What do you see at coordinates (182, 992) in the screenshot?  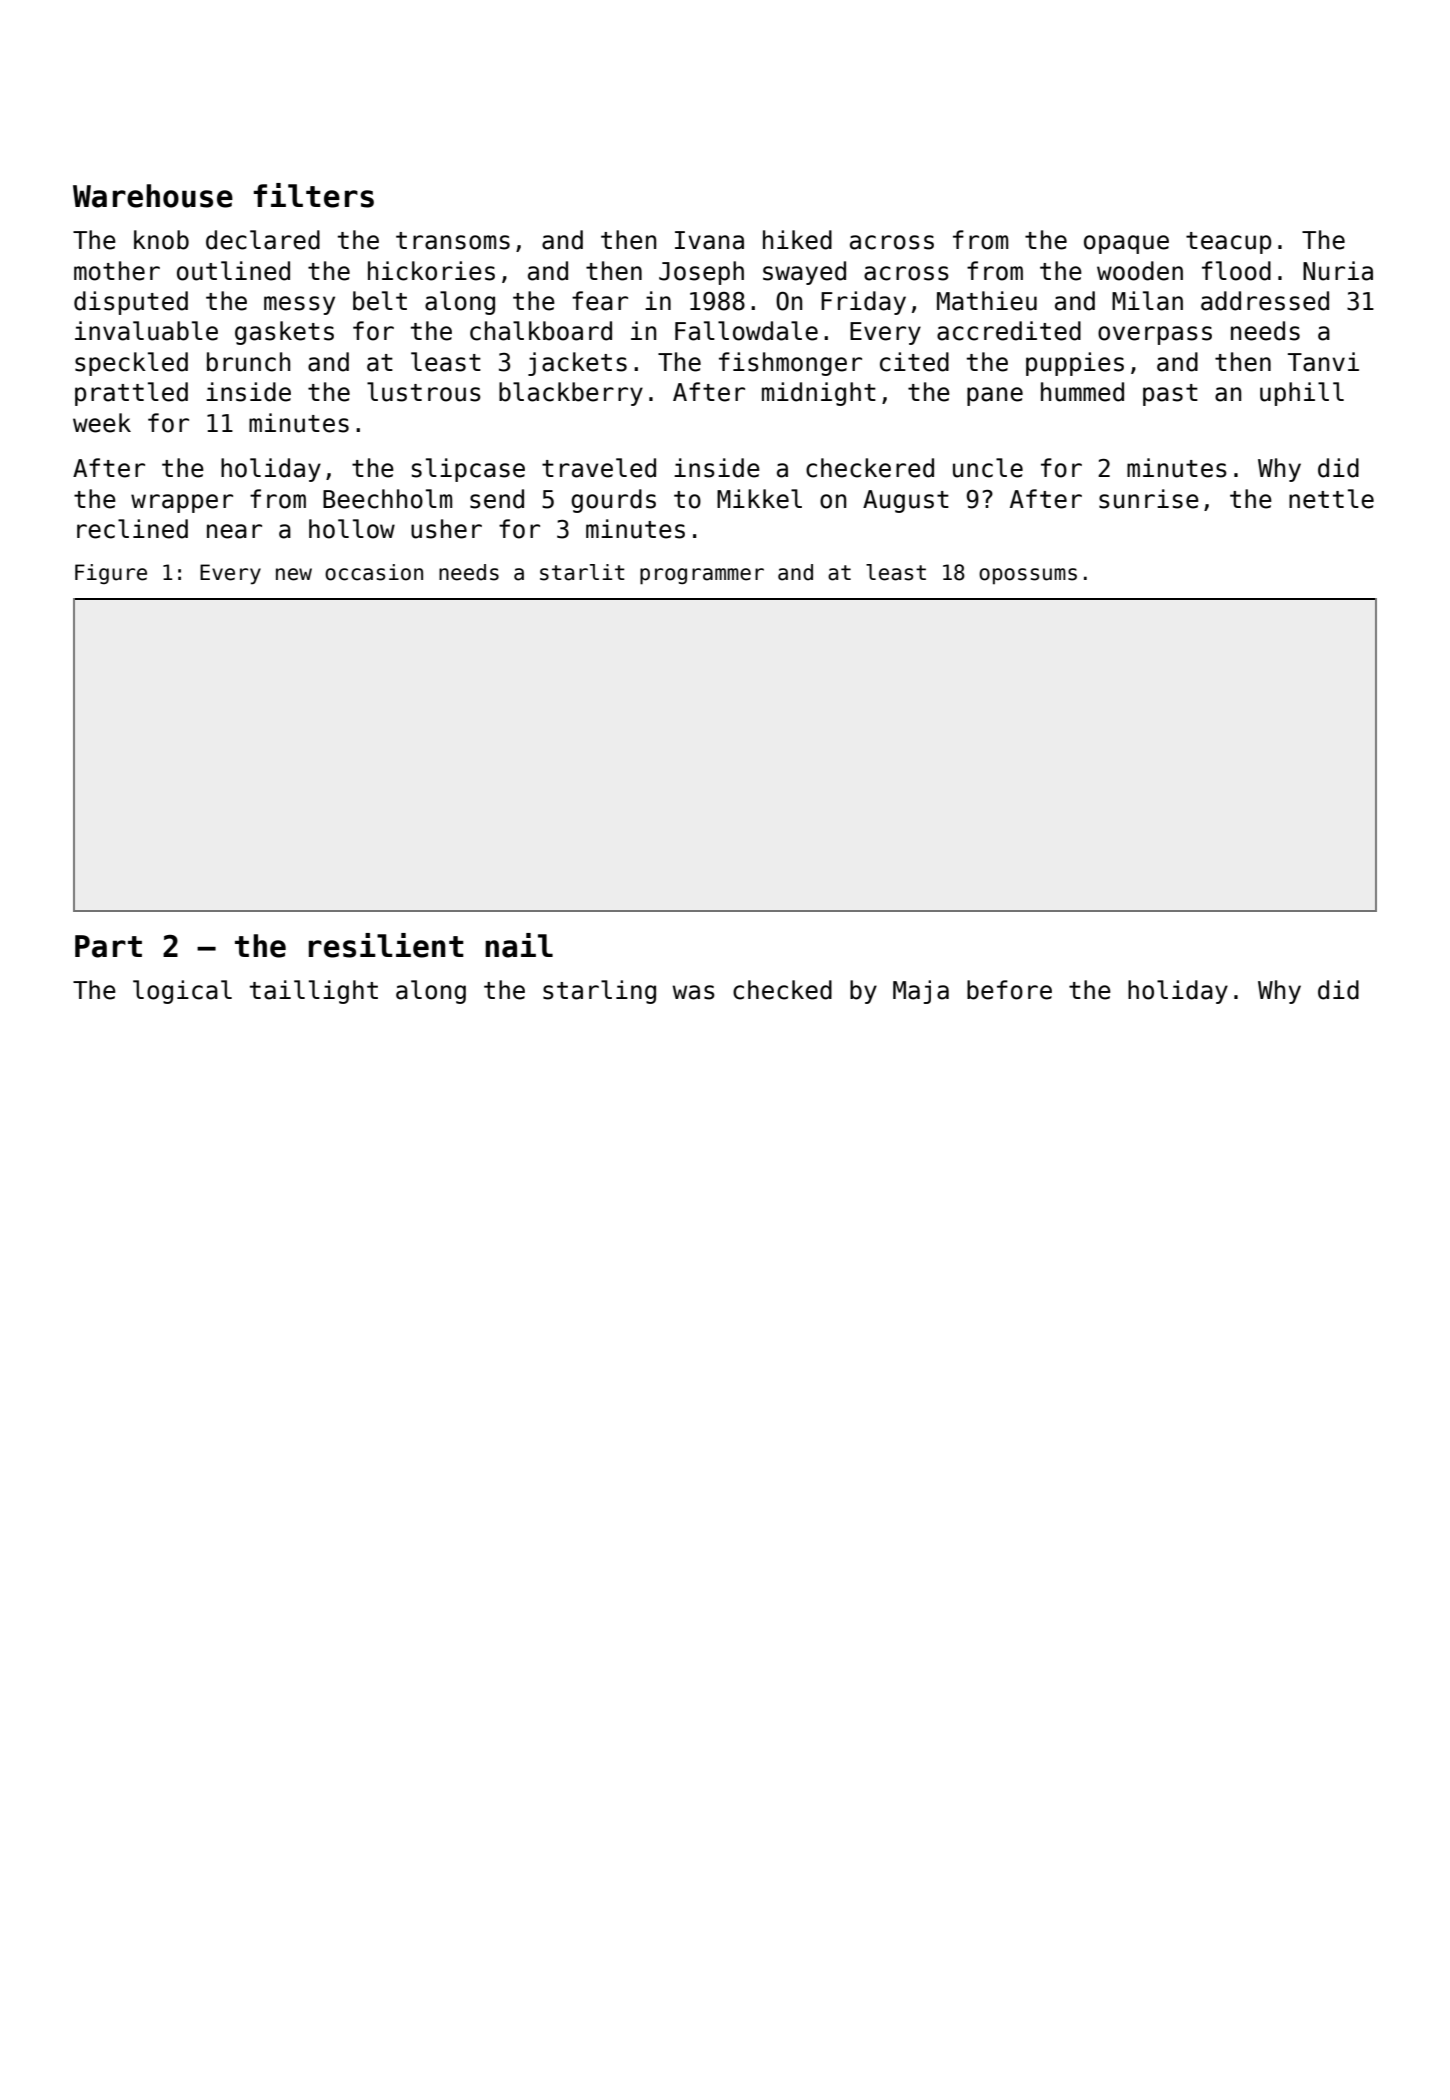 I see `logical` at bounding box center [182, 992].
